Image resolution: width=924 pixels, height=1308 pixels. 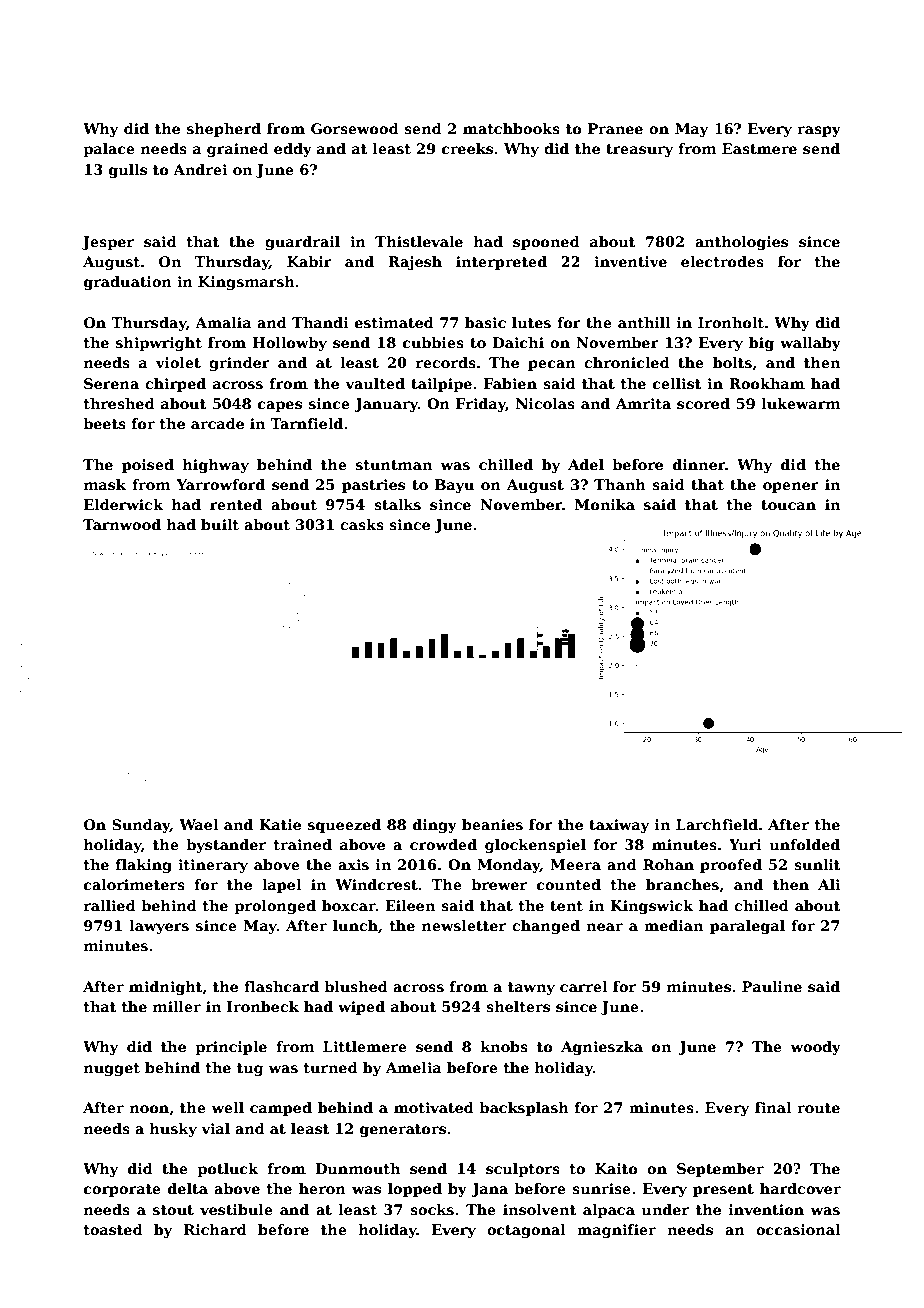 What do you see at coordinates (605, 504) in the image?
I see `Monika` at bounding box center [605, 504].
